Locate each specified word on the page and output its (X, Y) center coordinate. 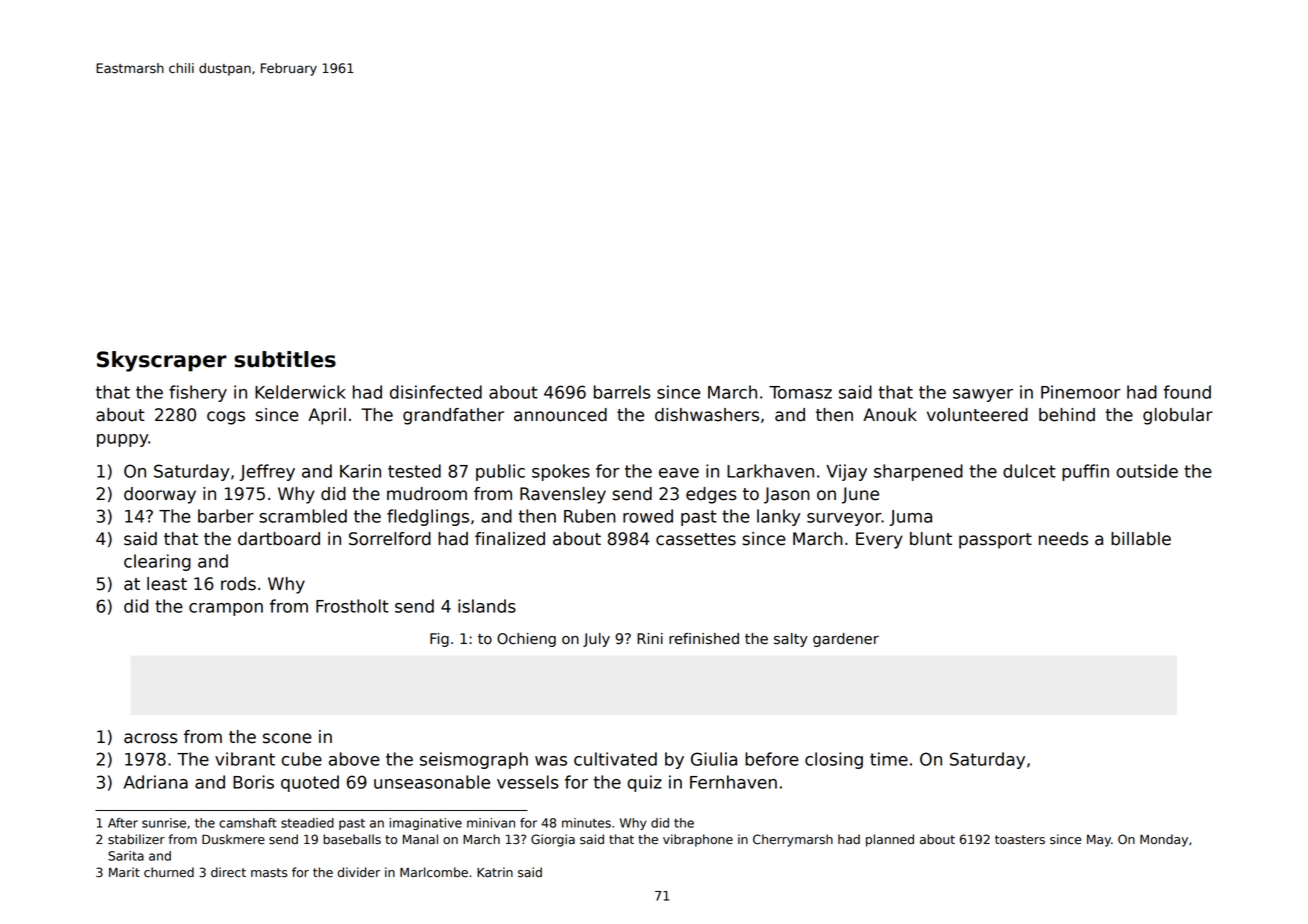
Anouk (890, 415)
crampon (226, 609)
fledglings (428, 517)
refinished (704, 639)
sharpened (918, 472)
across (151, 738)
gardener (846, 640)
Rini (650, 638)
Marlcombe (434, 872)
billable (1141, 539)
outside (1147, 471)
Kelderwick (300, 392)
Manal (420, 839)
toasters (1020, 840)
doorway (160, 495)
